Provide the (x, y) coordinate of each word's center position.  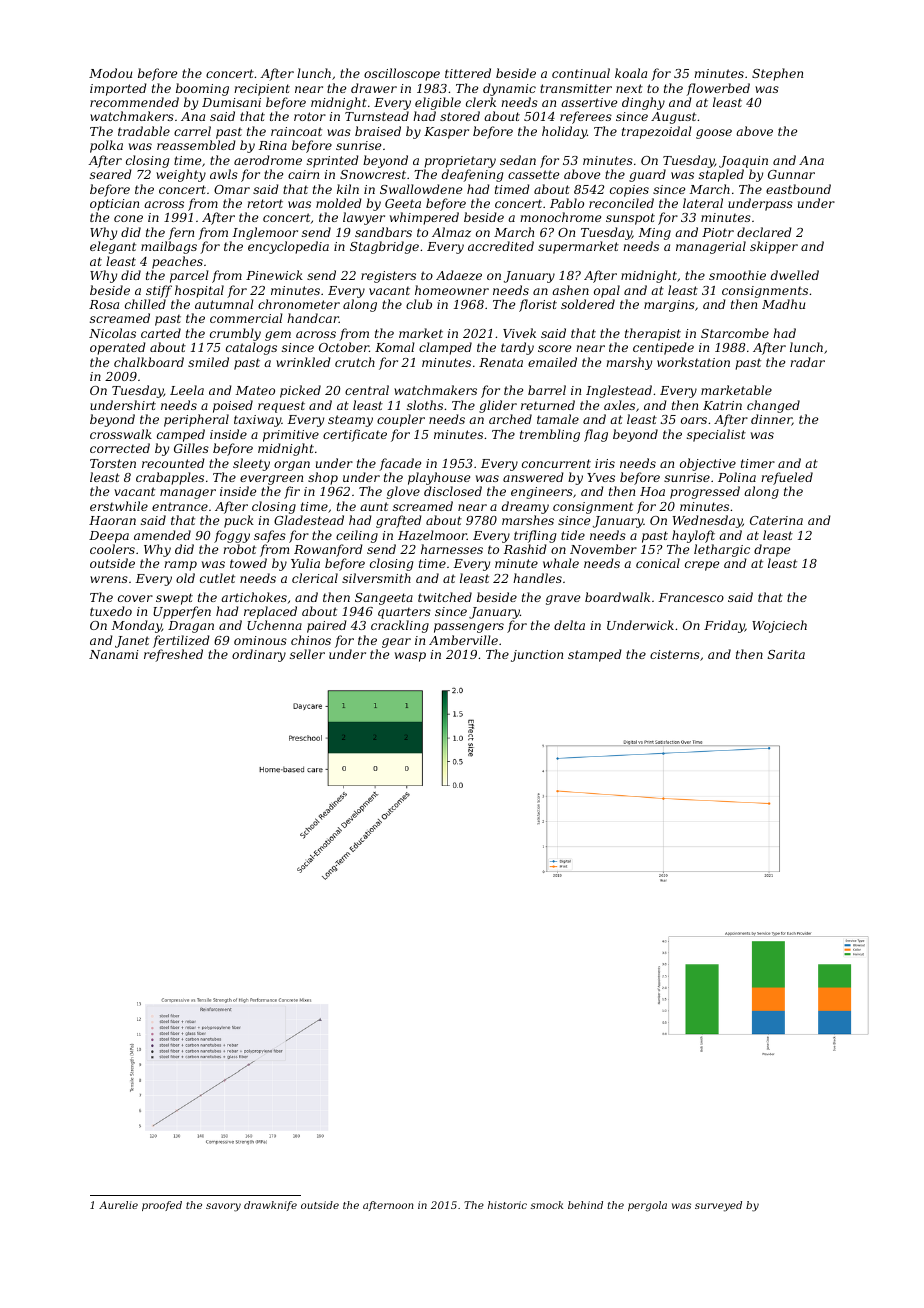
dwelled (795, 275)
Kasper (446, 133)
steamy (350, 421)
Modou (110, 73)
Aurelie (118, 1205)
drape (772, 550)
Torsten (113, 463)
